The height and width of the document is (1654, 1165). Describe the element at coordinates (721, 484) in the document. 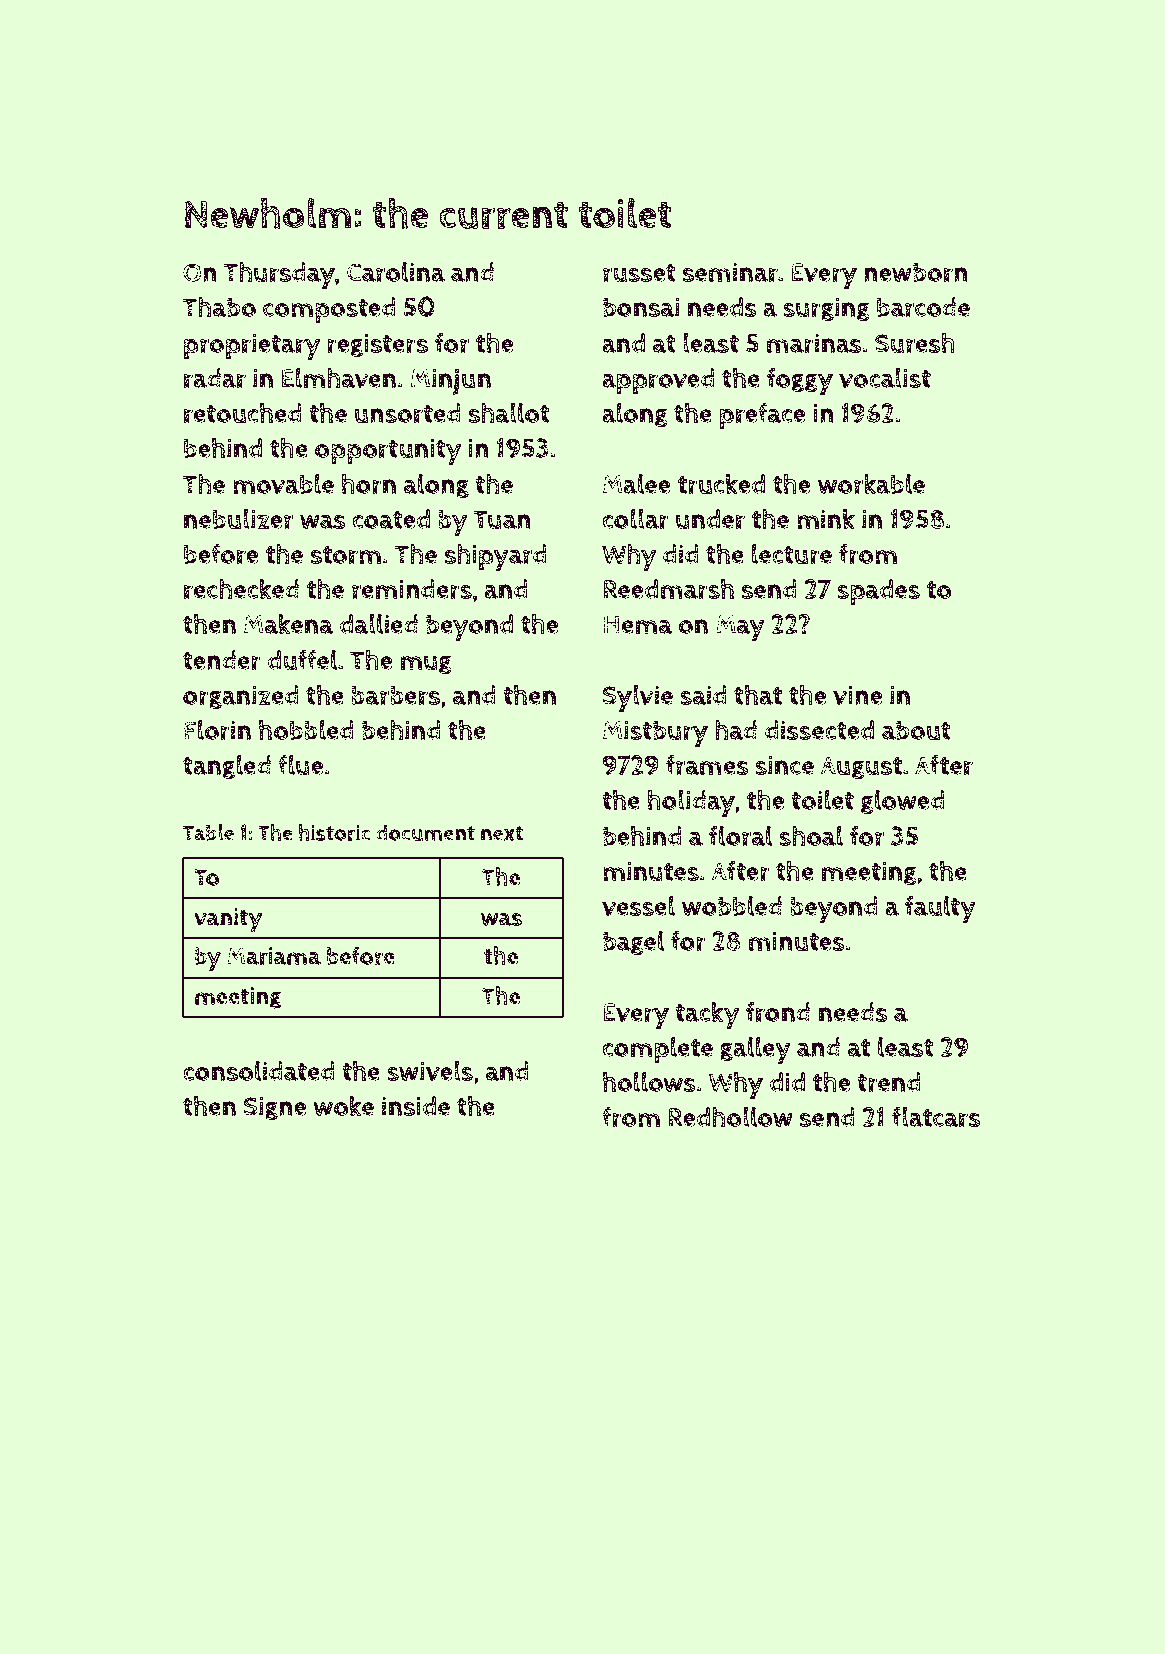

I see `trucked` at that location.
